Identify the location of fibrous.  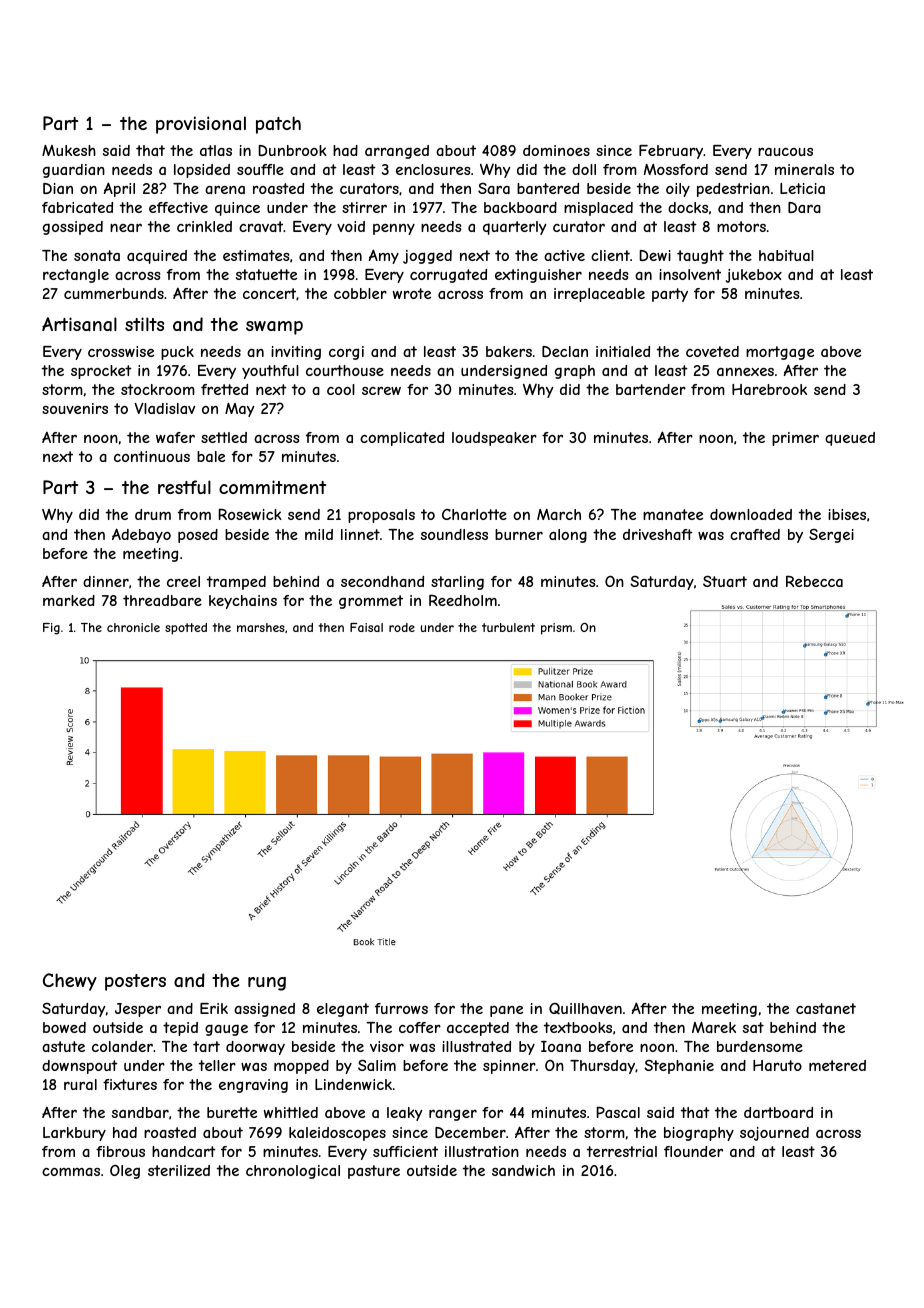
(120, 1151).
